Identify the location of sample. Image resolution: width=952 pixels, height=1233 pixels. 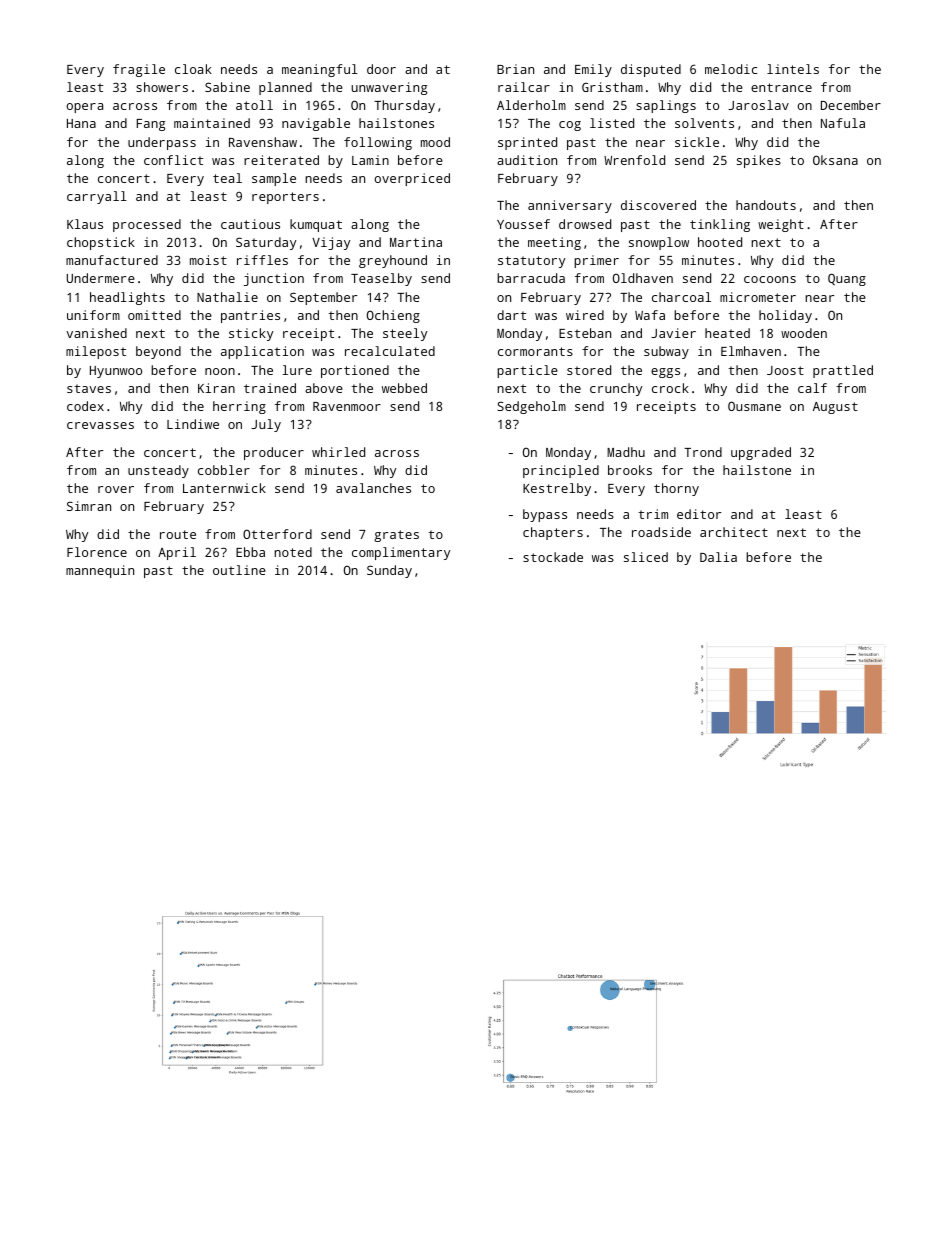
(274, 179).
